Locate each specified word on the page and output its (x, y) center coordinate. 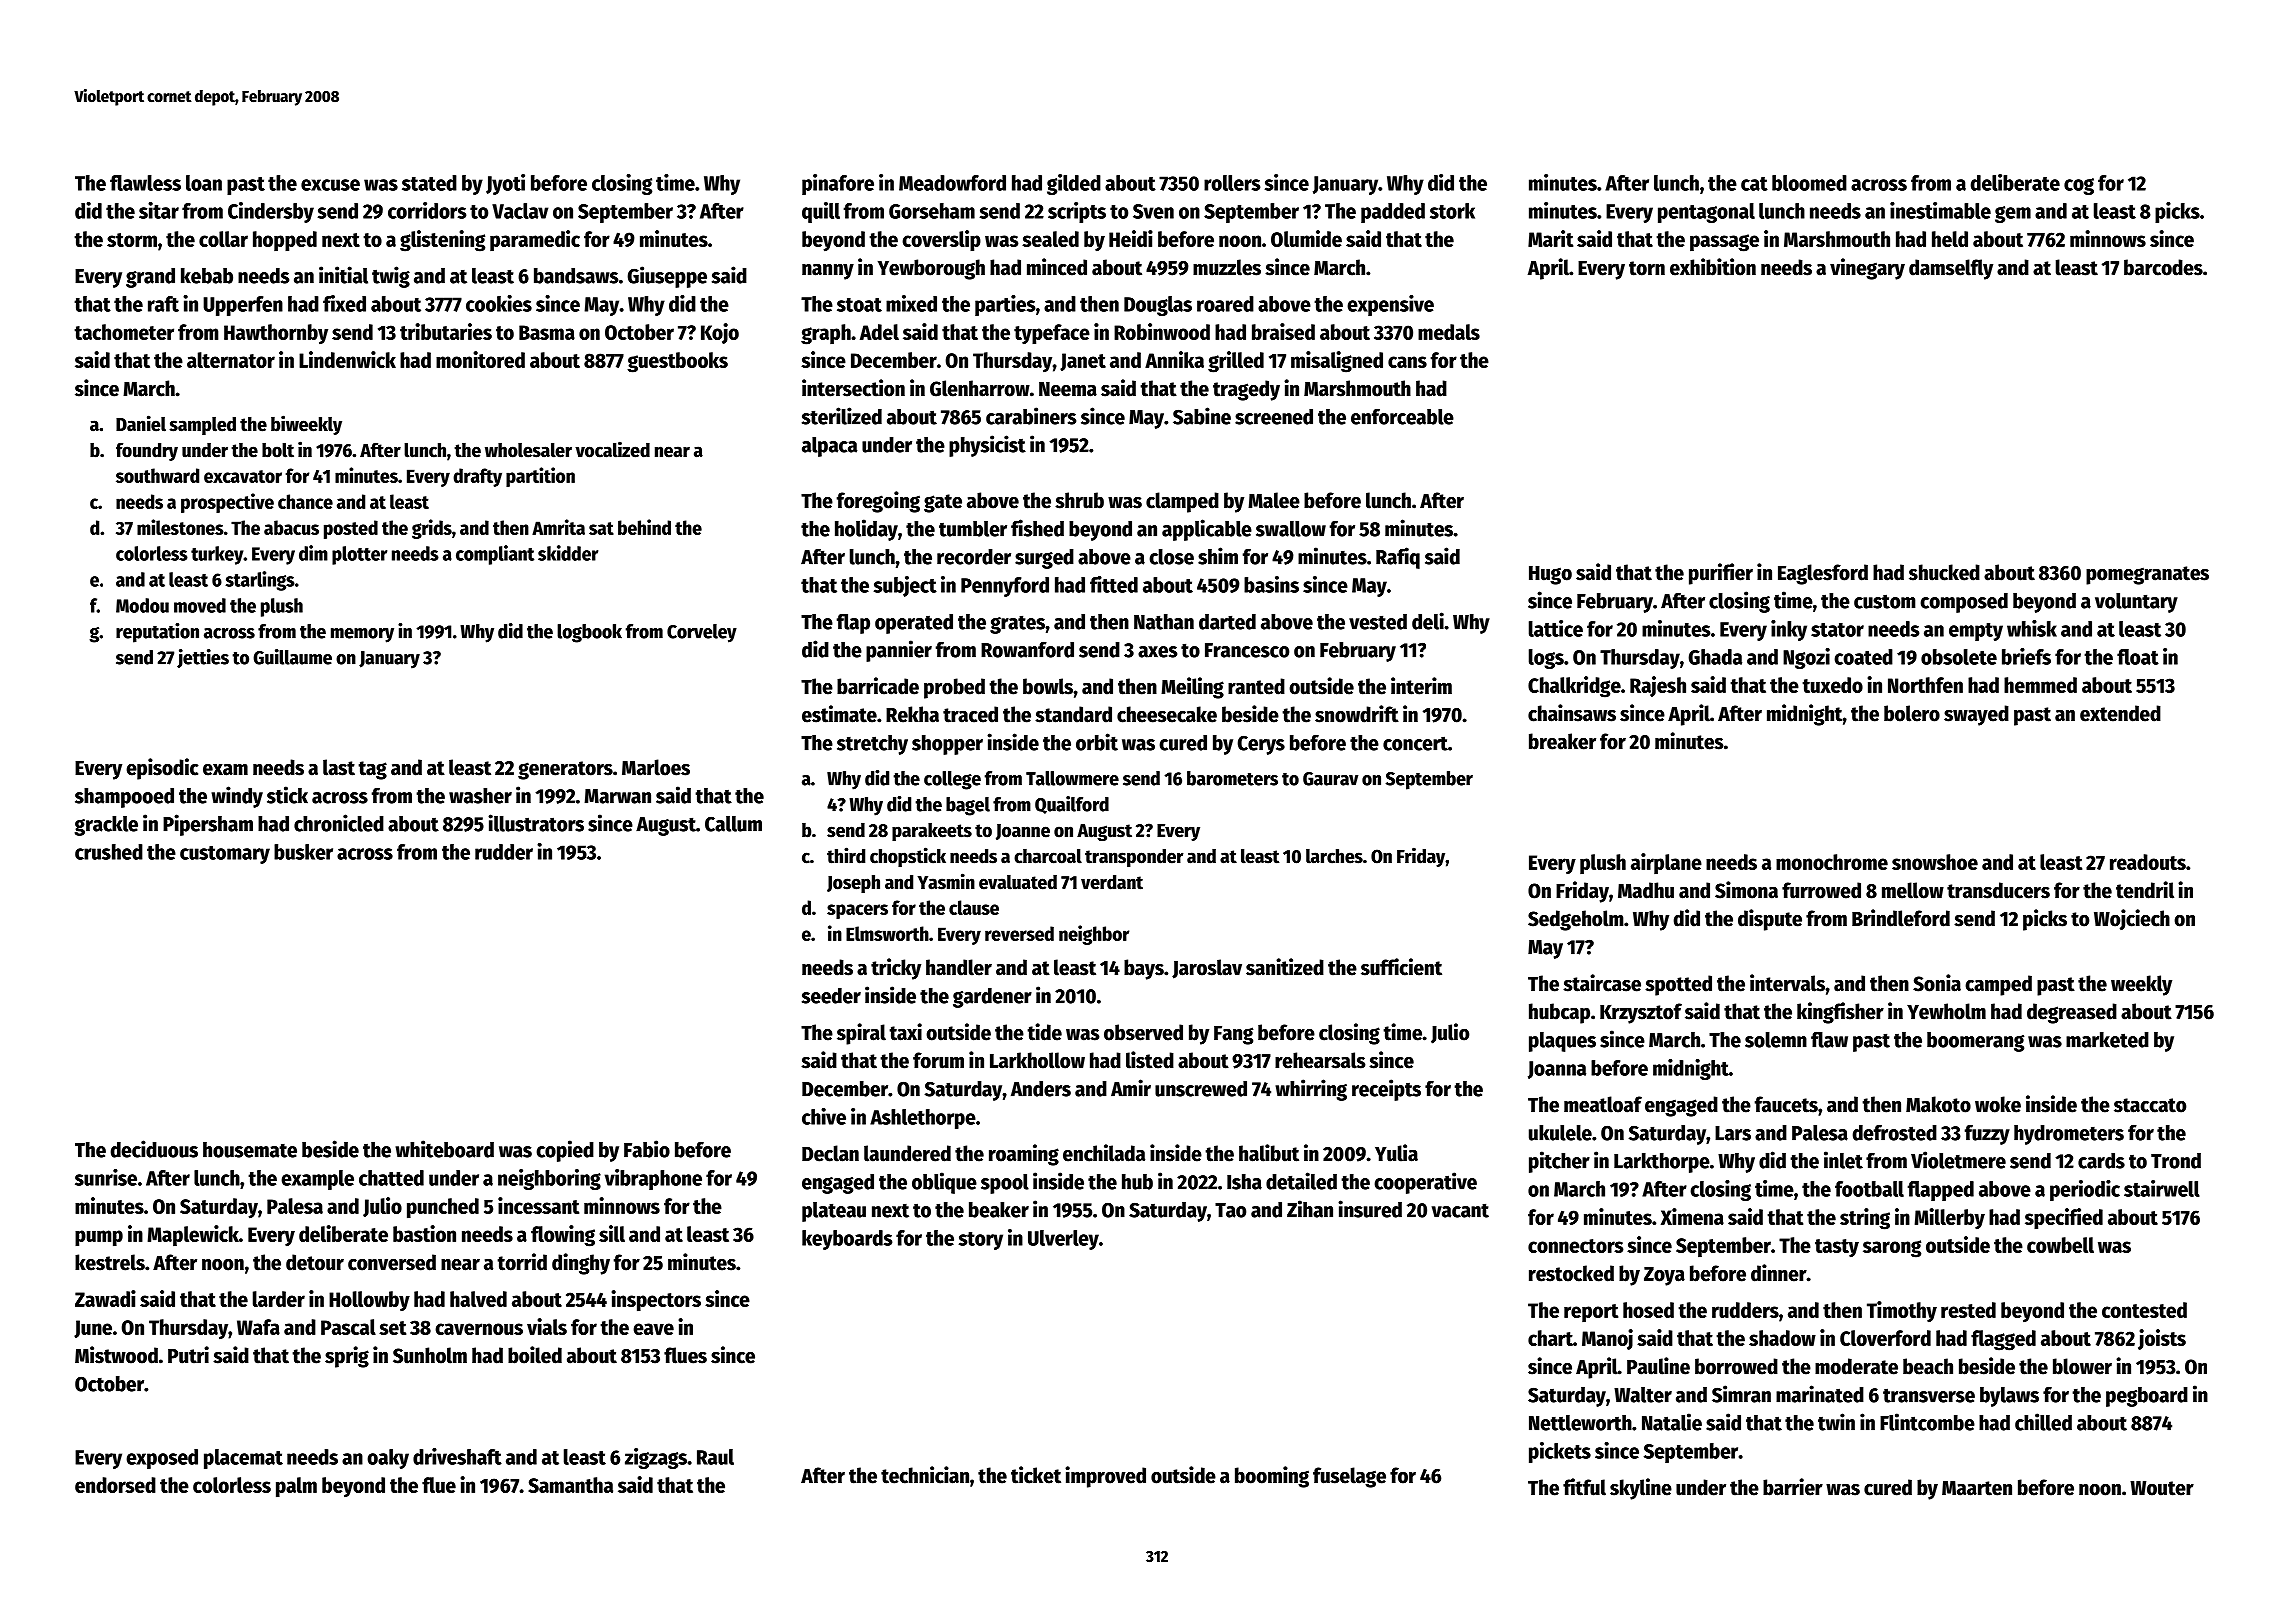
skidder (568, 553)
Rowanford (1027, 649)
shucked (1944, 572)
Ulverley (1063, 1240)
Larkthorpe (1662, 1163)
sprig (347, 1357)
